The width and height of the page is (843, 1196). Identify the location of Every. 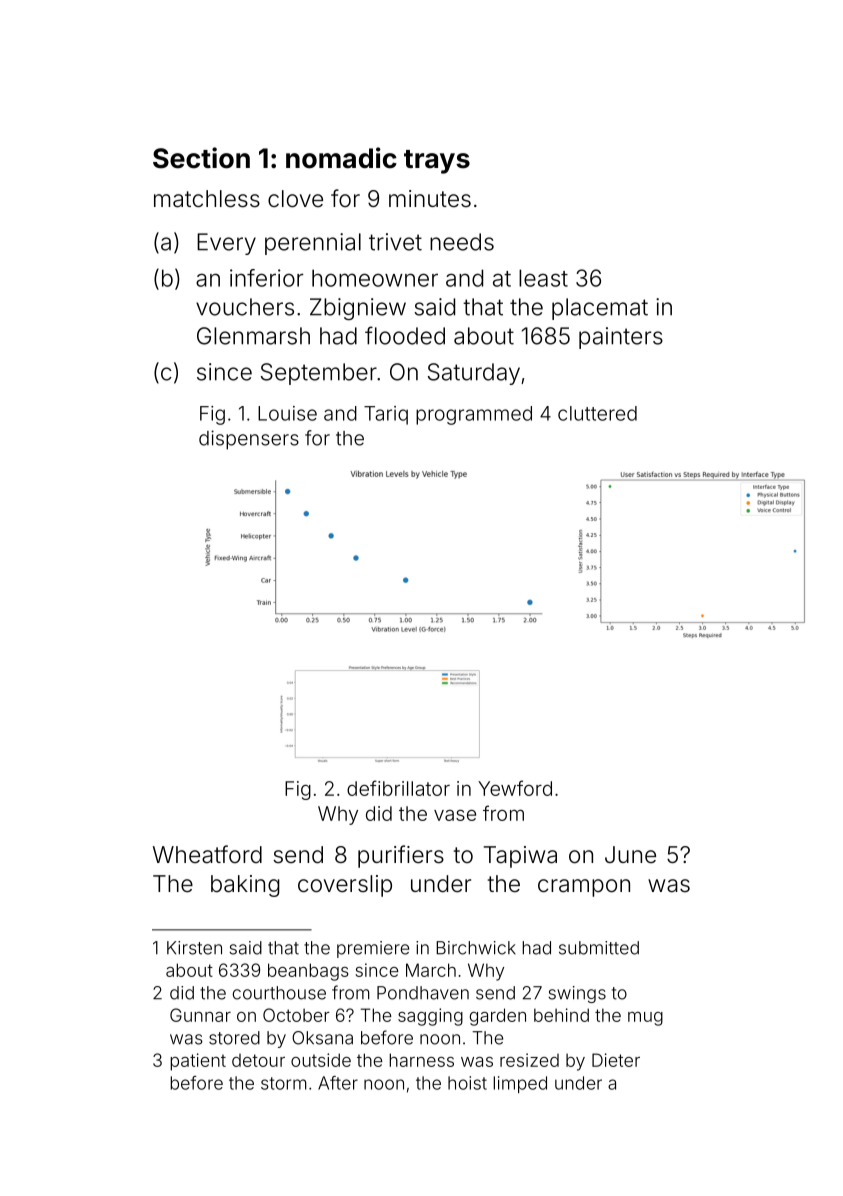
(226, 244).
